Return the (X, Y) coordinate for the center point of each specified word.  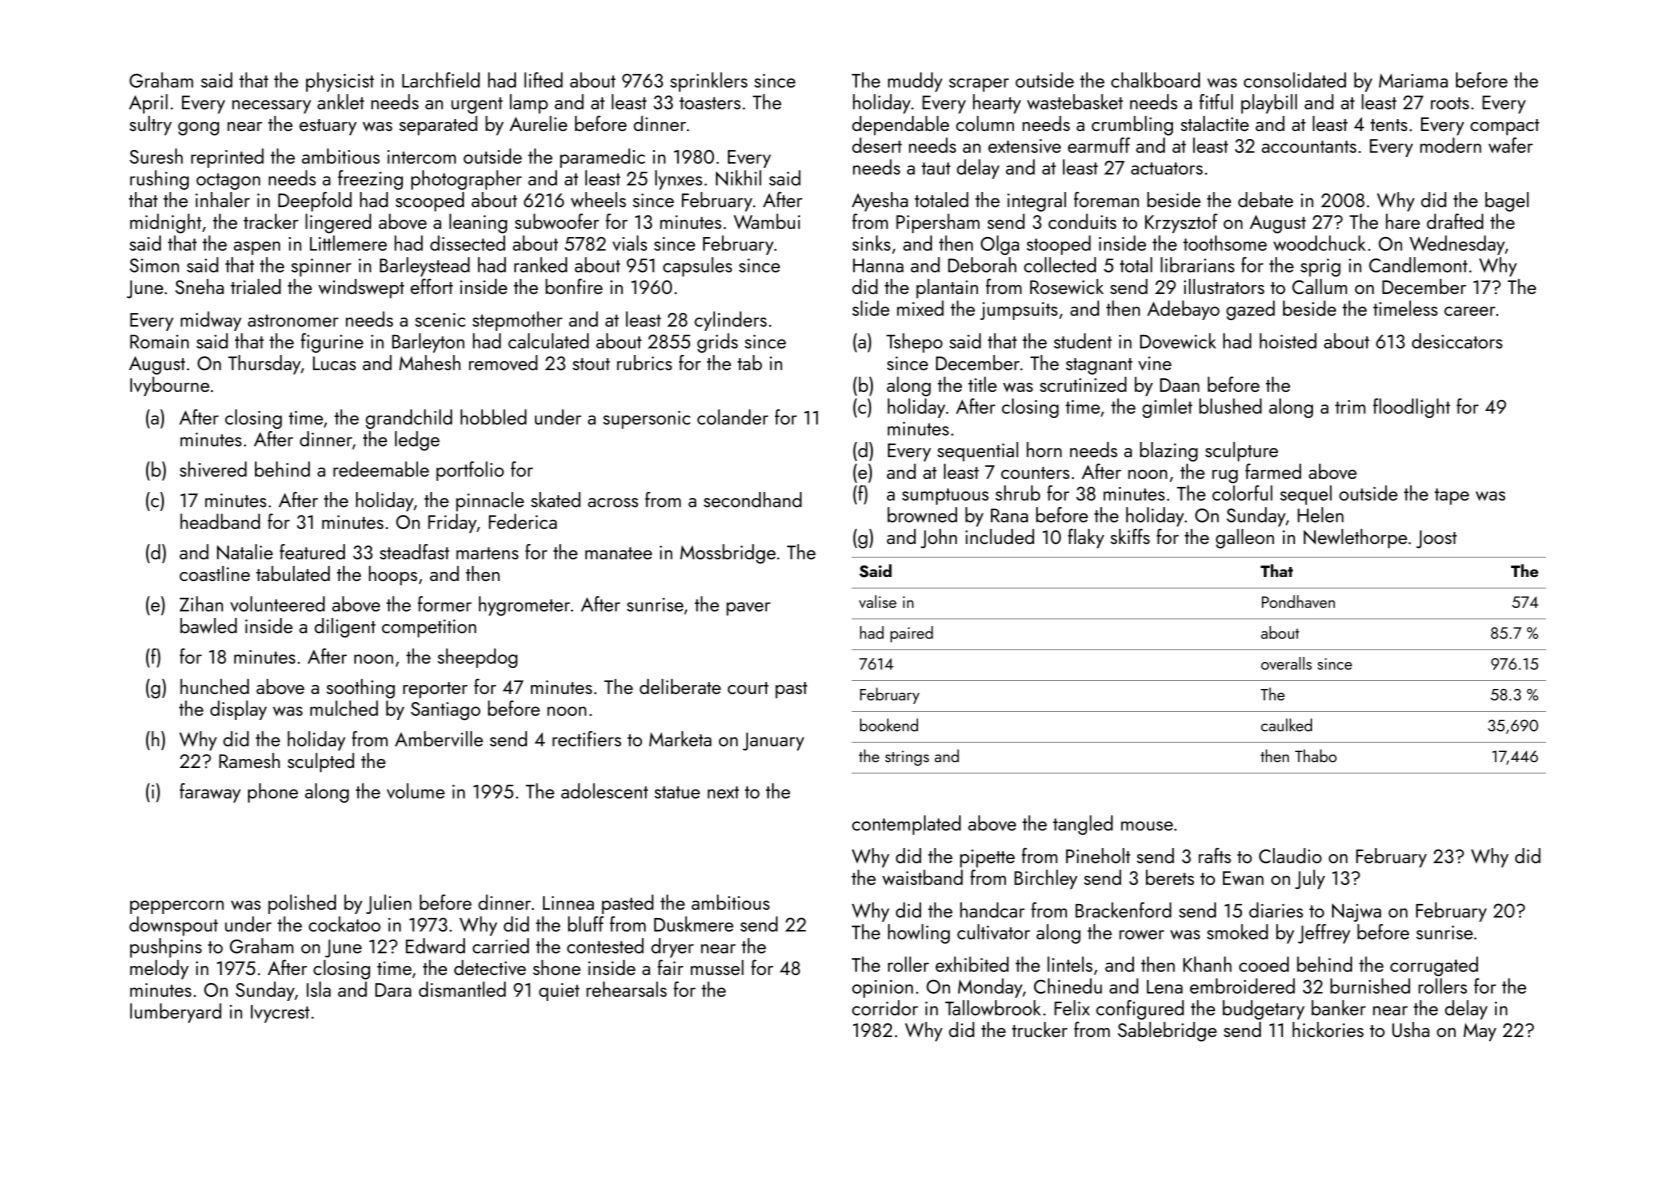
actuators (1167, 168)
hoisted (1288, 341)
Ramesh (249, 760)
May (1479, 1032)
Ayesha (880, 202)
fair (670, 967)
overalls (1286, 663)
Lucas (334, 363)
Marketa (680, 739)
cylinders (730, 321)
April (148, 104)
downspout (173, 926)
